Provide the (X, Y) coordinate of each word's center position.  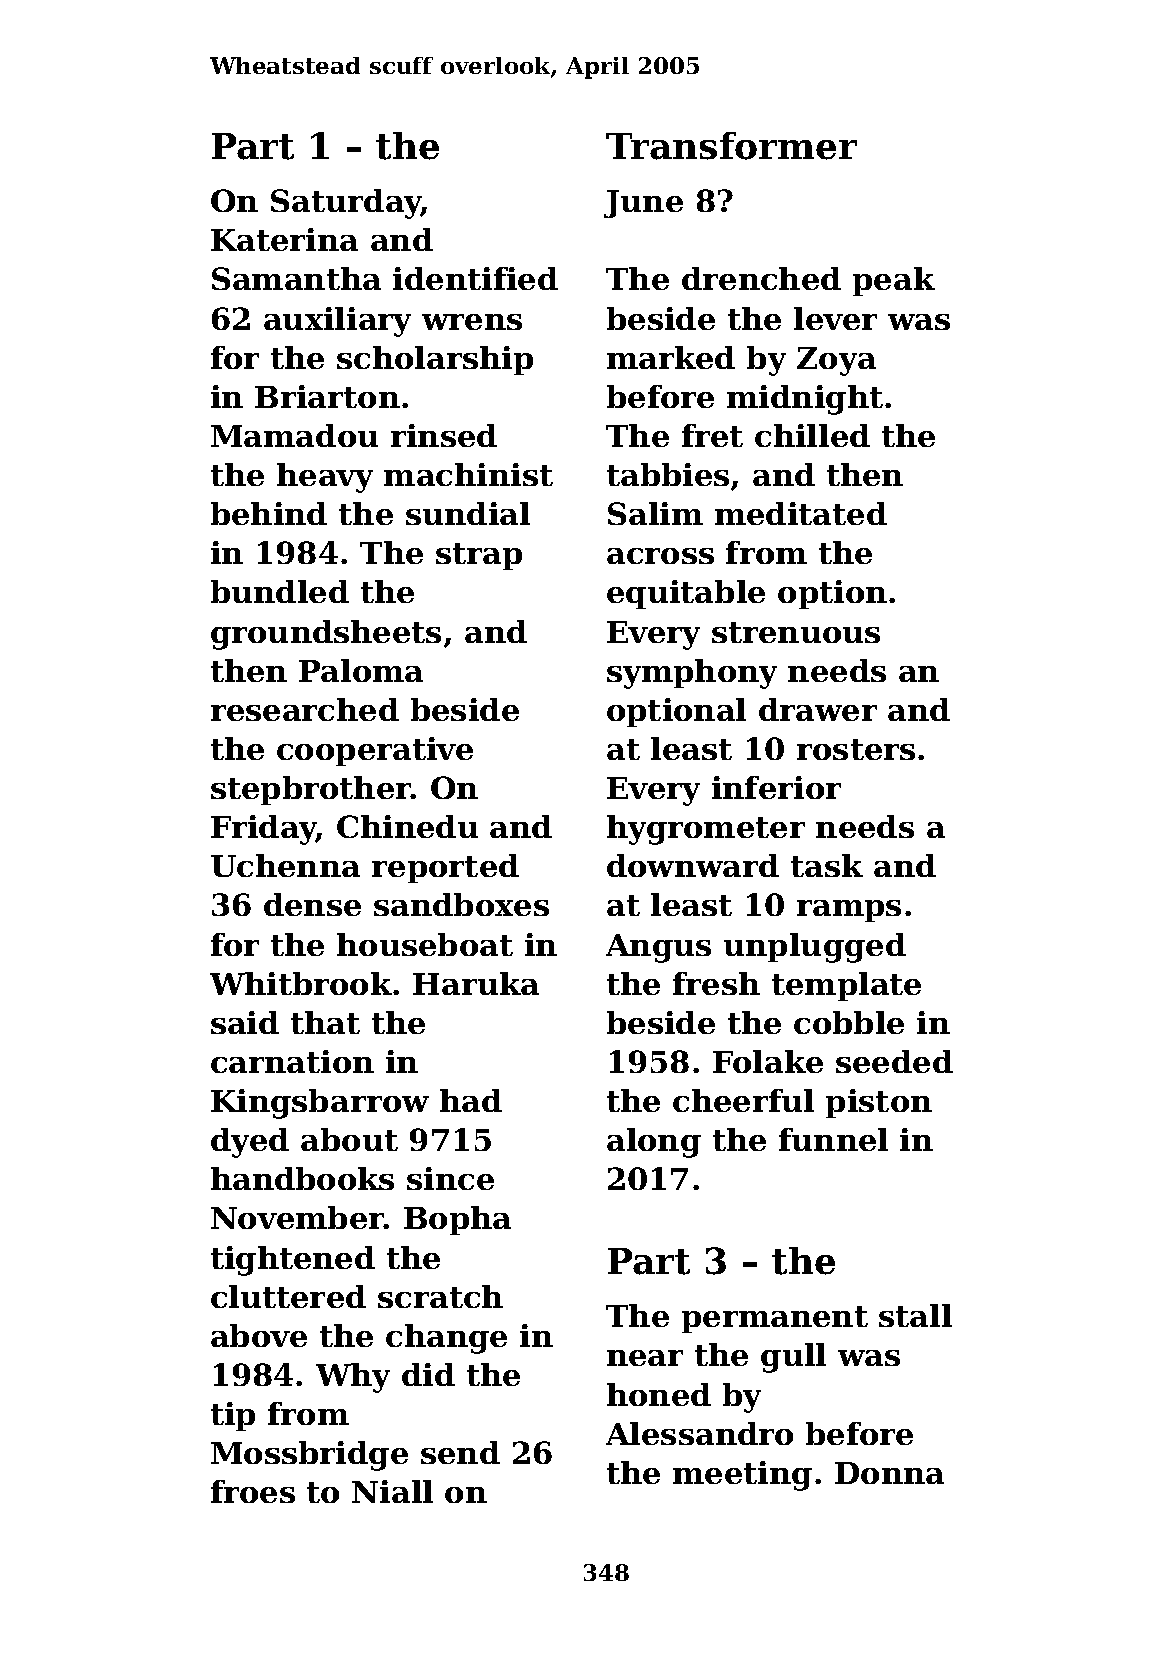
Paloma (361, 670)
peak (894, 281)
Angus (658, 948)
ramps (849, 911)
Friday (264, 830)
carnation (292, 1061)
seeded (894, 1061)
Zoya (836, 361)
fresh (716, 983)
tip (233, 1416)
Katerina (284, 239)
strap (479, 556)
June (643, 204)
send (460, 1452)
